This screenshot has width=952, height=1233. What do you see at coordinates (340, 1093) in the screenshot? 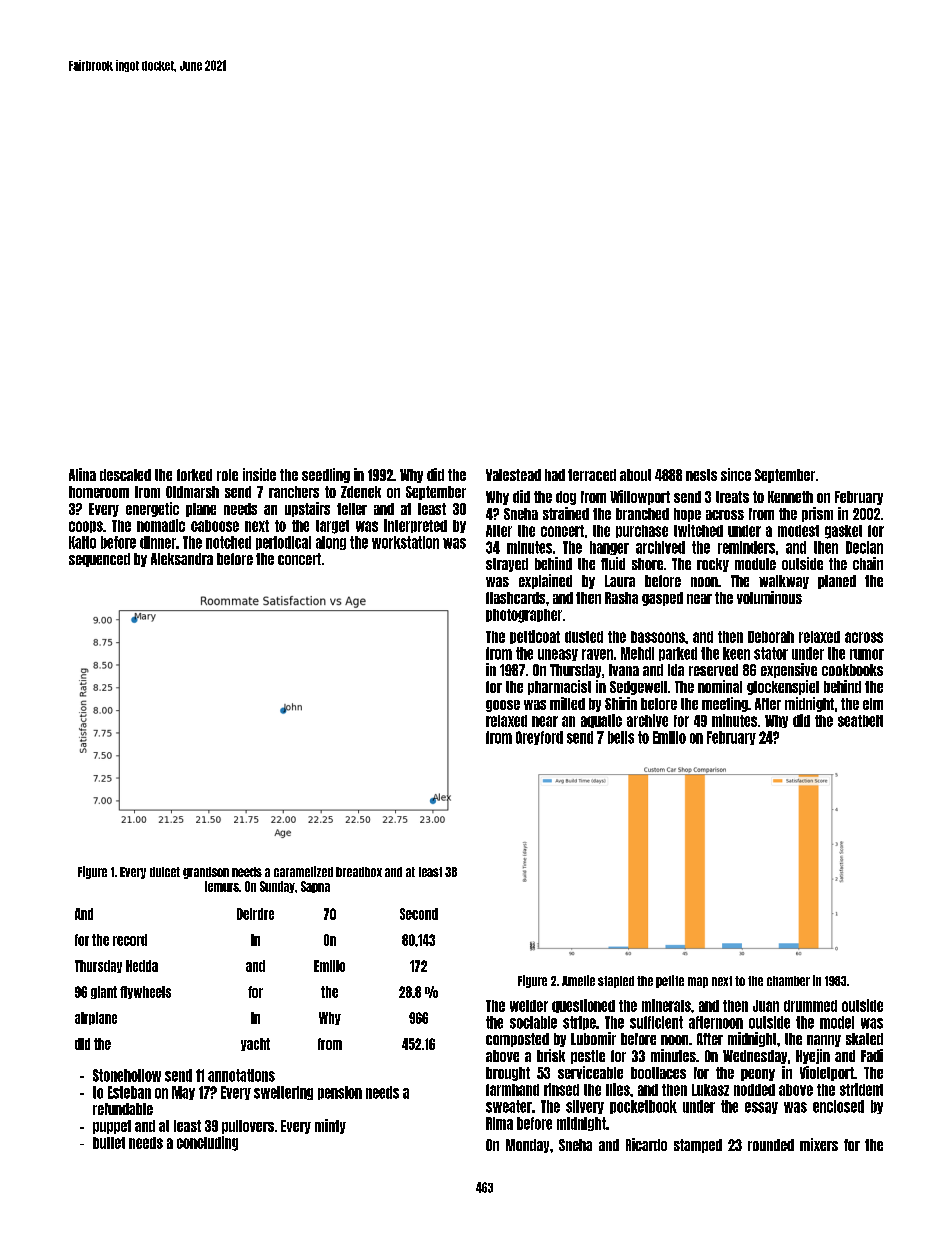
I see `pension` at bounding box center [340, 1093].
